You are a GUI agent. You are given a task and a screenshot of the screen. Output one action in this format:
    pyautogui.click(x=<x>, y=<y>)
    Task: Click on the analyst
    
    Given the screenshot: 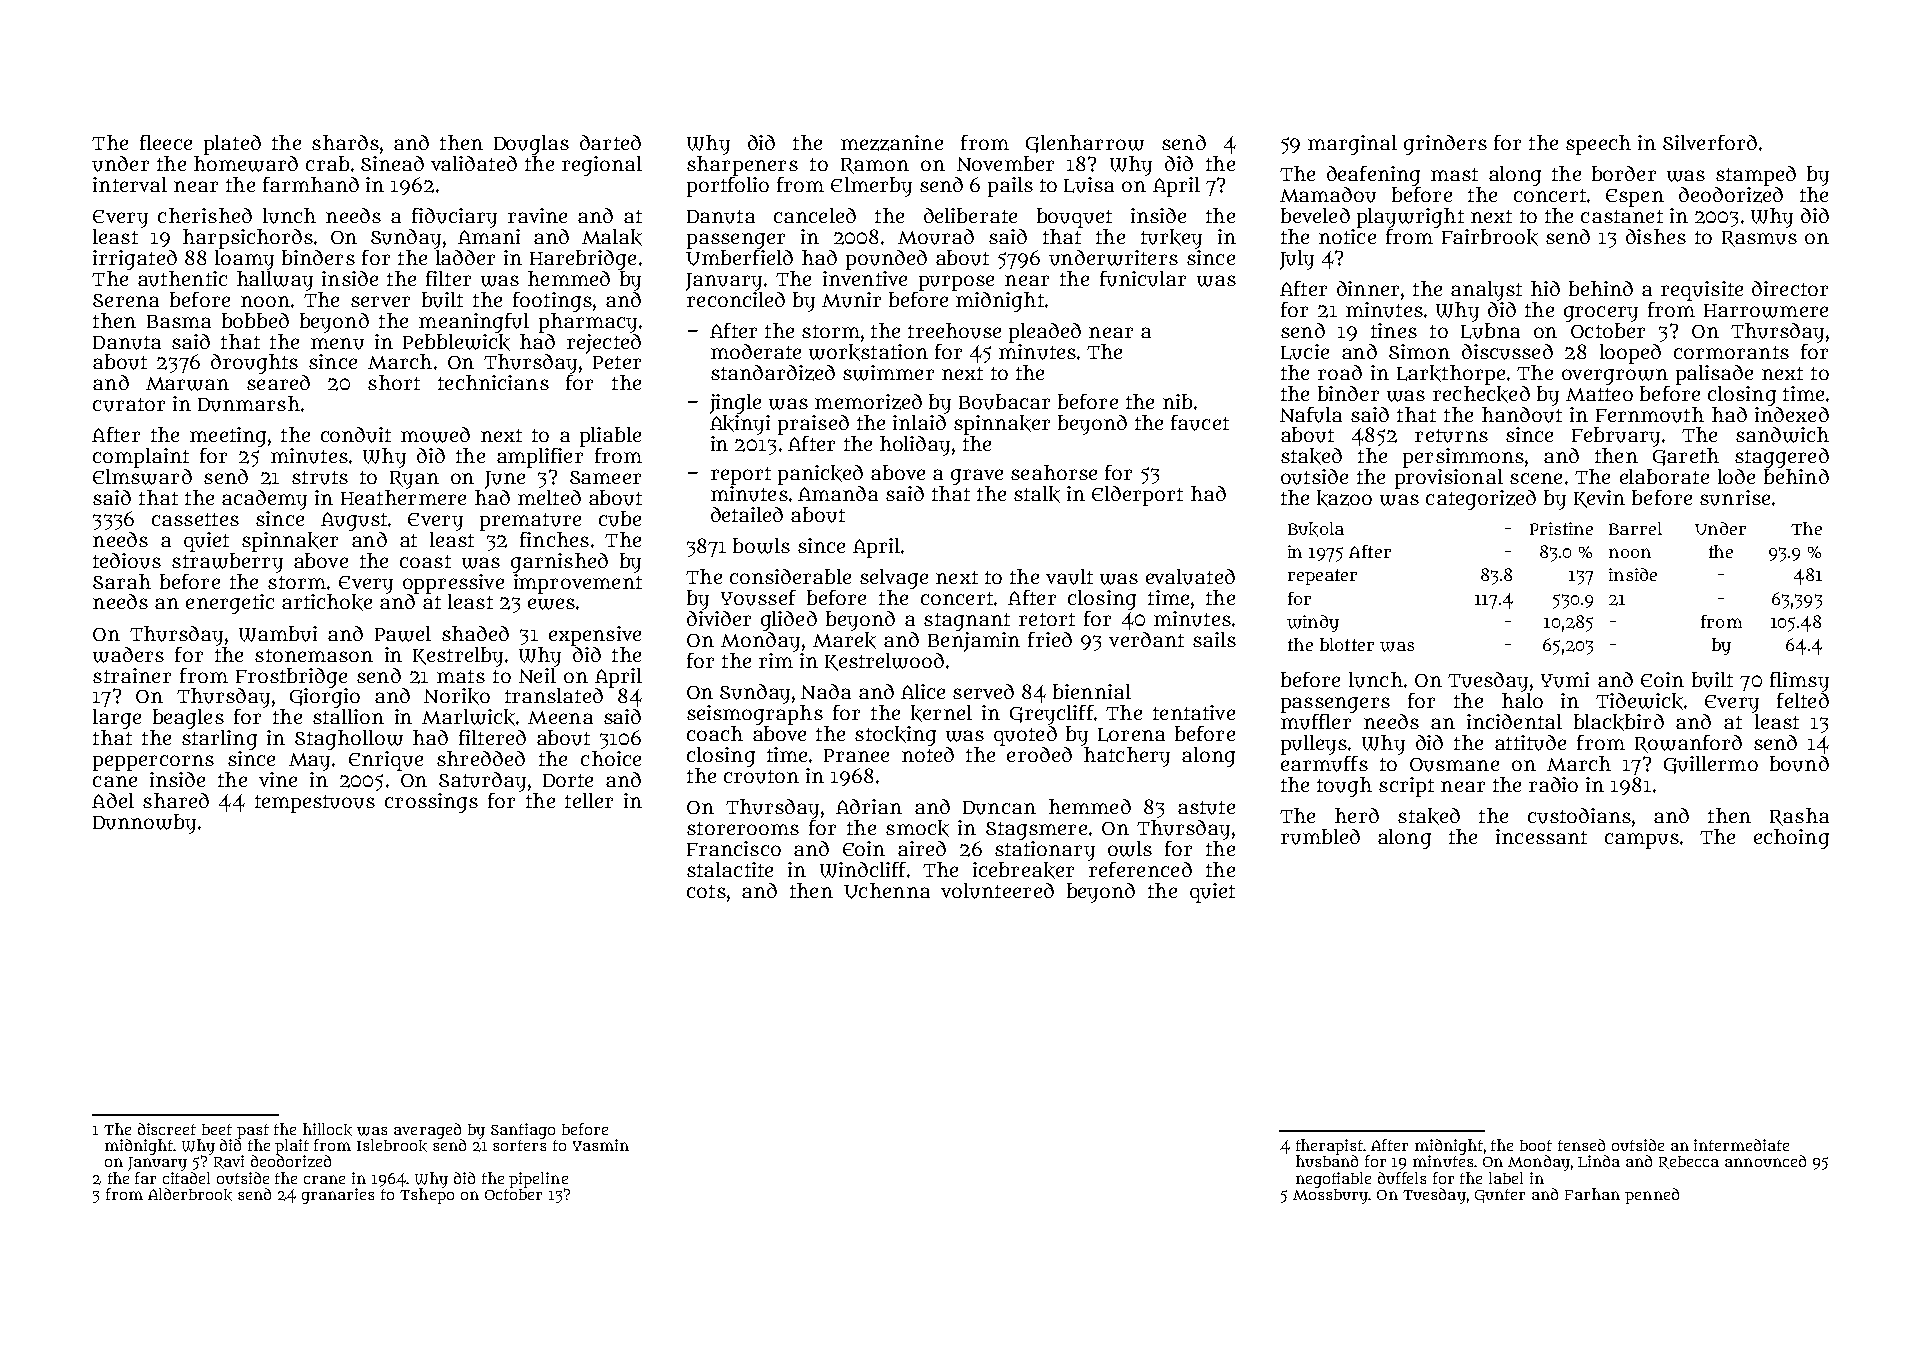 What is the action you would take?
    pyautogui.click(x=1486, y=291)
